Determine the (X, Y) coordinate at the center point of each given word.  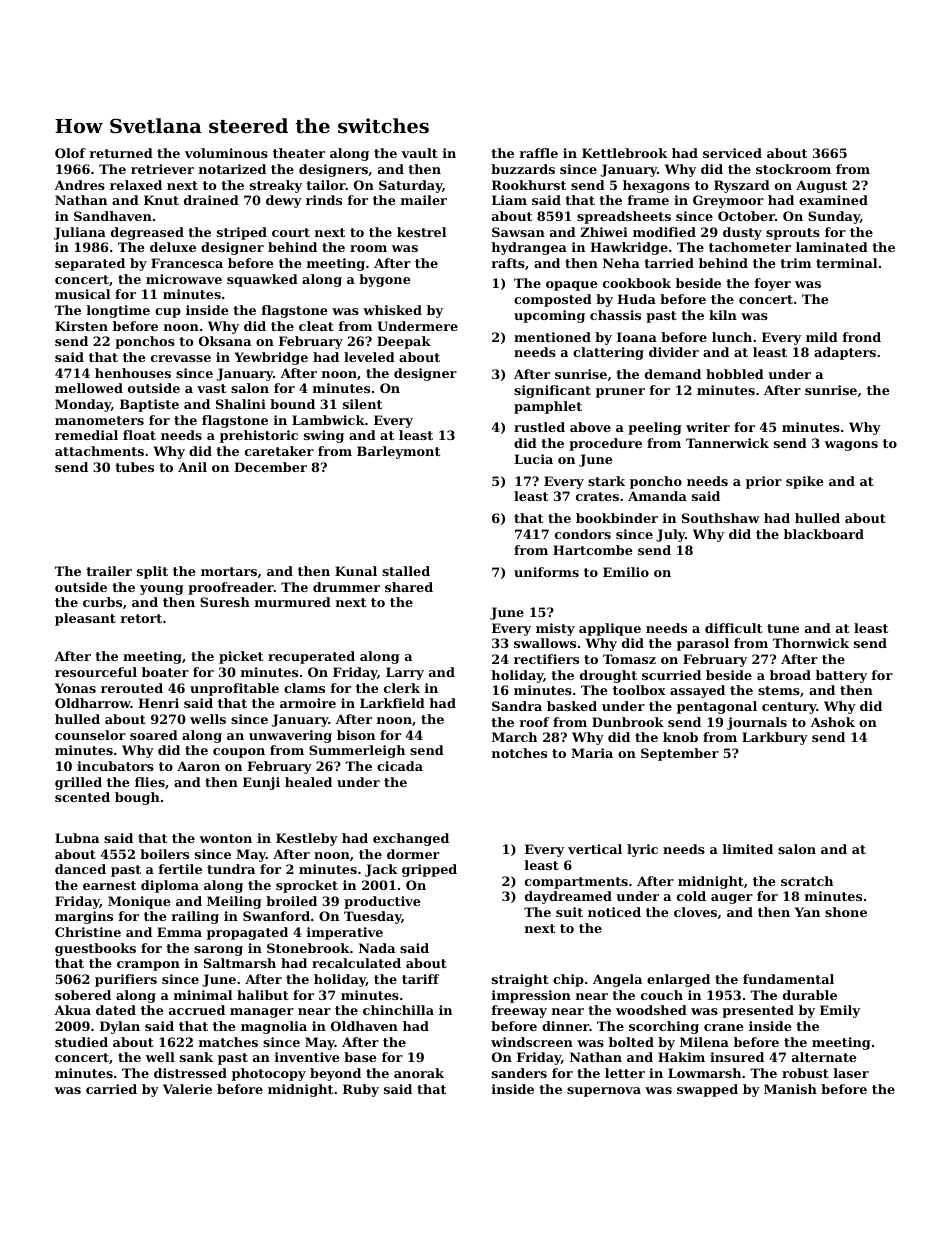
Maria (592, 753)
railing (195, 917)
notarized (232, 169)
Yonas (75, 688)
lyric (642, 850)
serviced (732, 153)
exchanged (411, 839)
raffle (538, 153)
